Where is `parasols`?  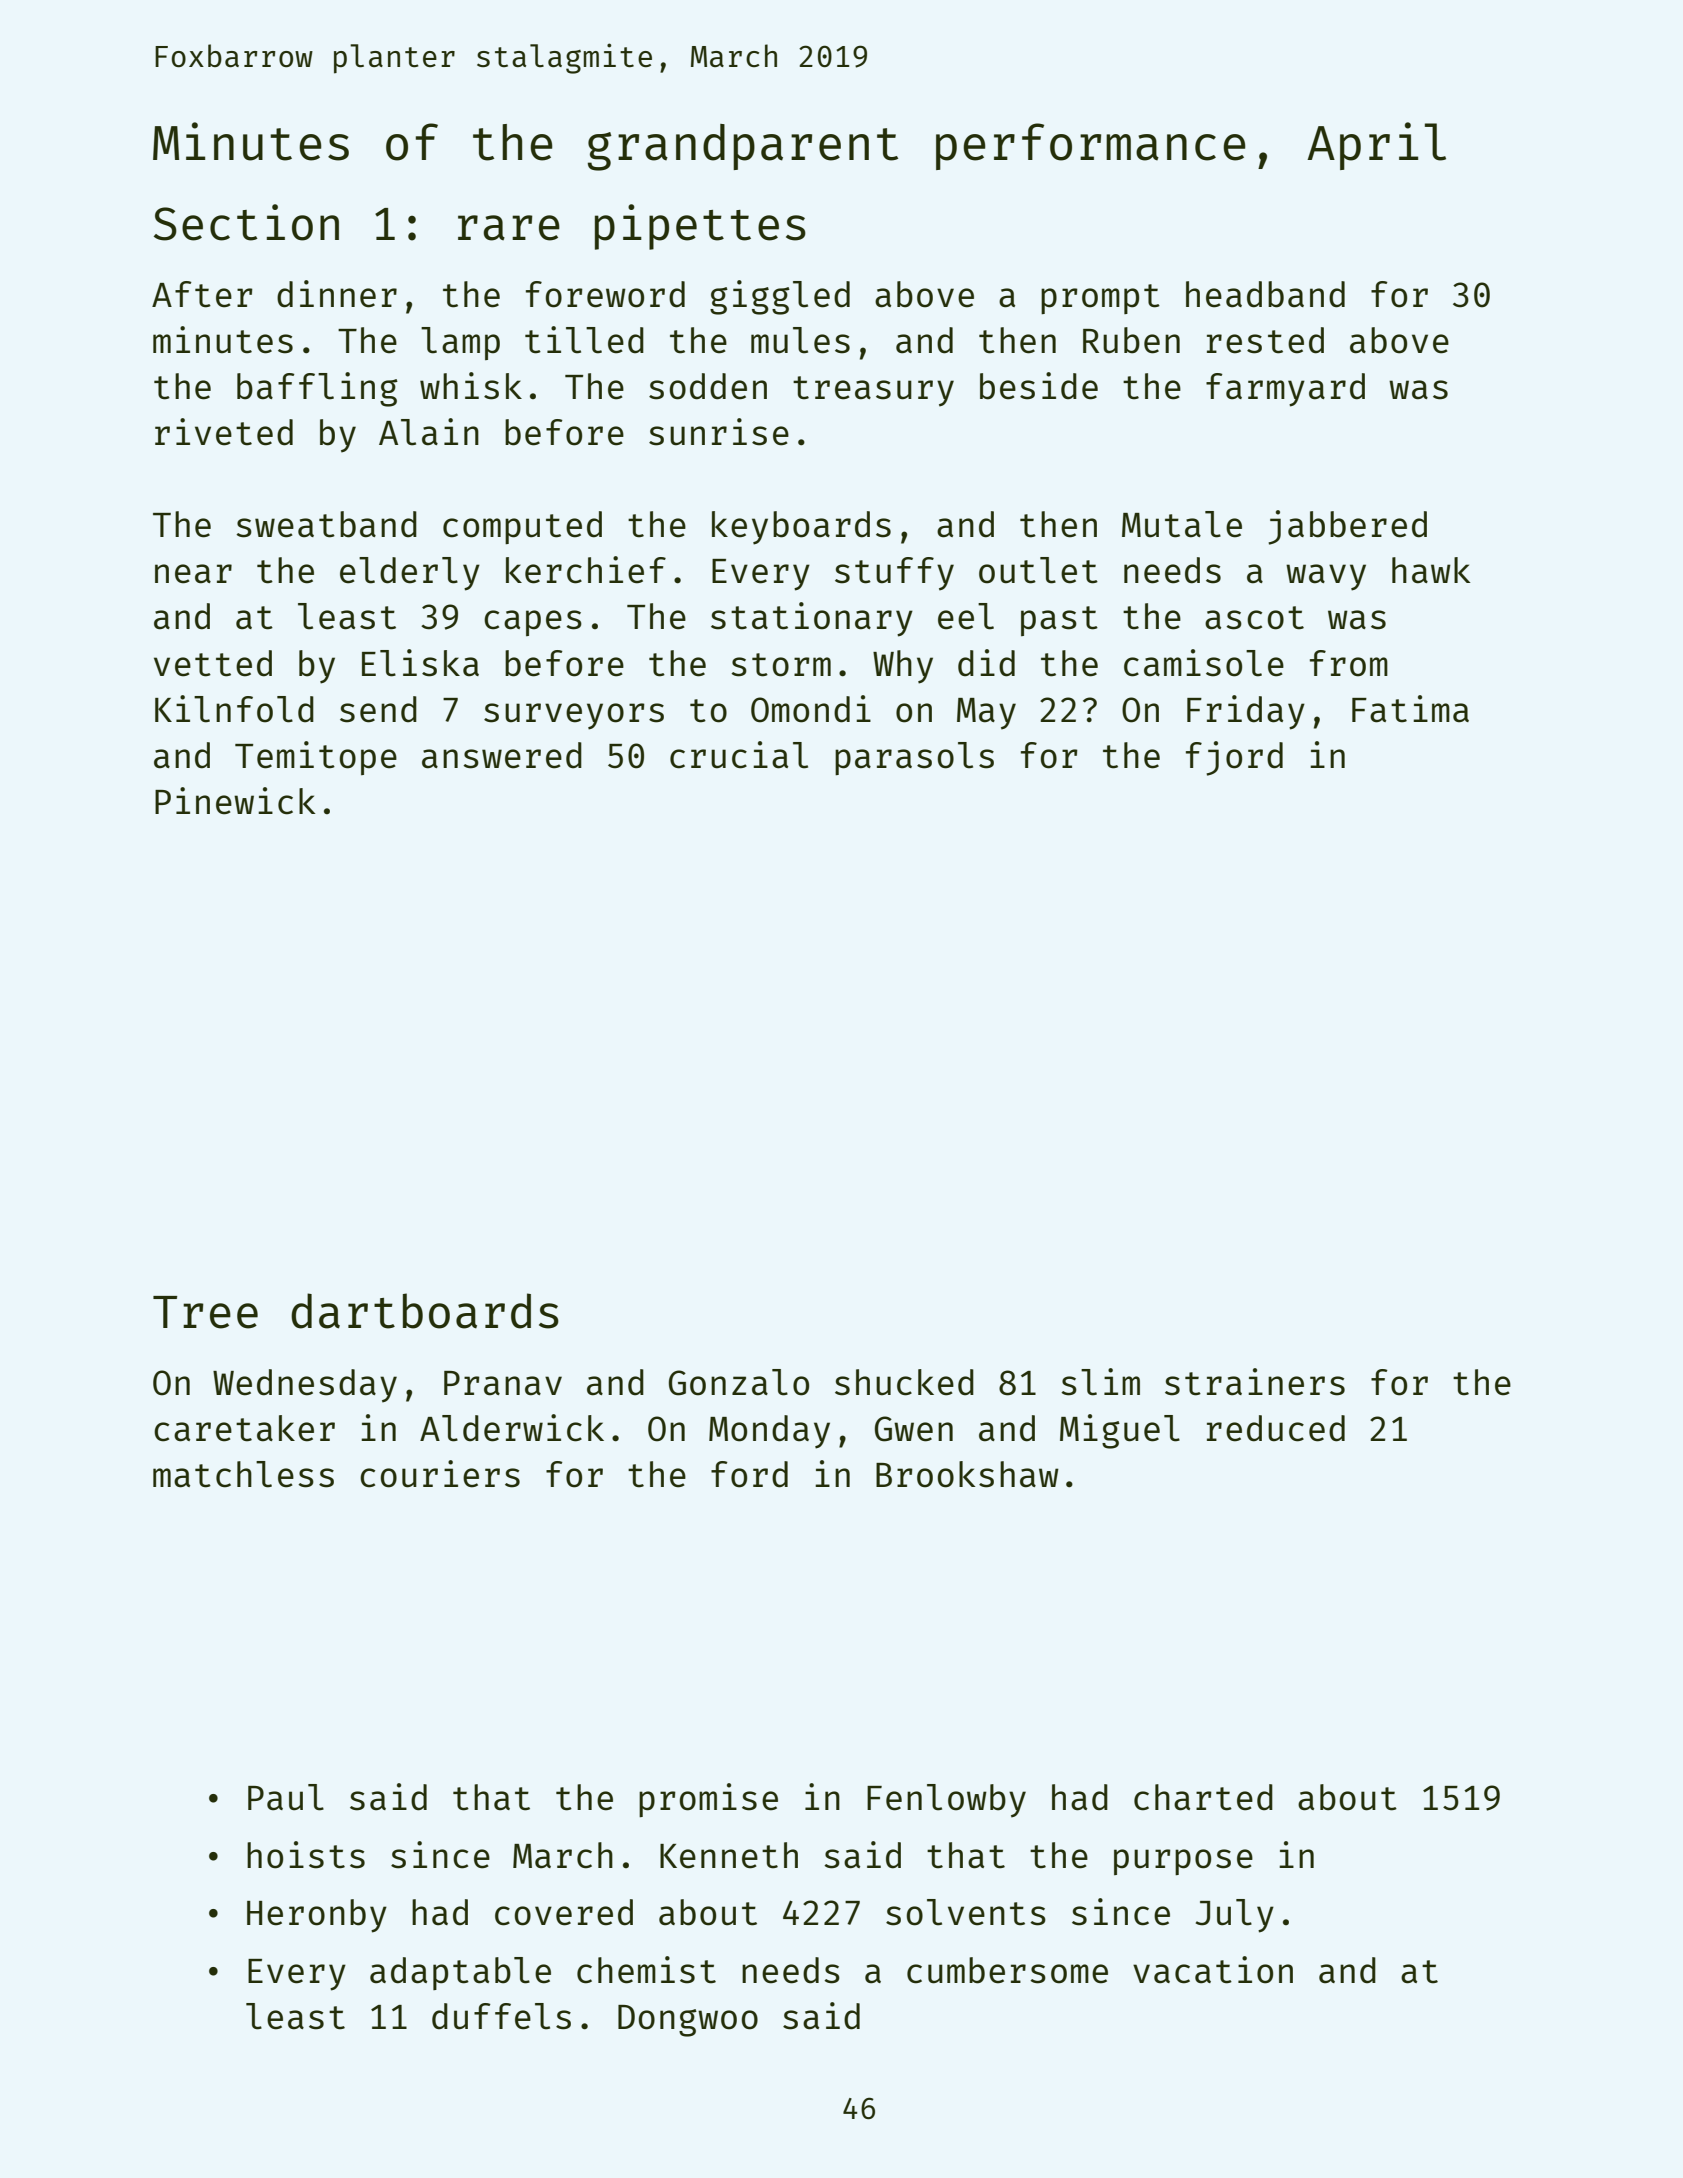
parasols is located at coordinates (914, 758).
